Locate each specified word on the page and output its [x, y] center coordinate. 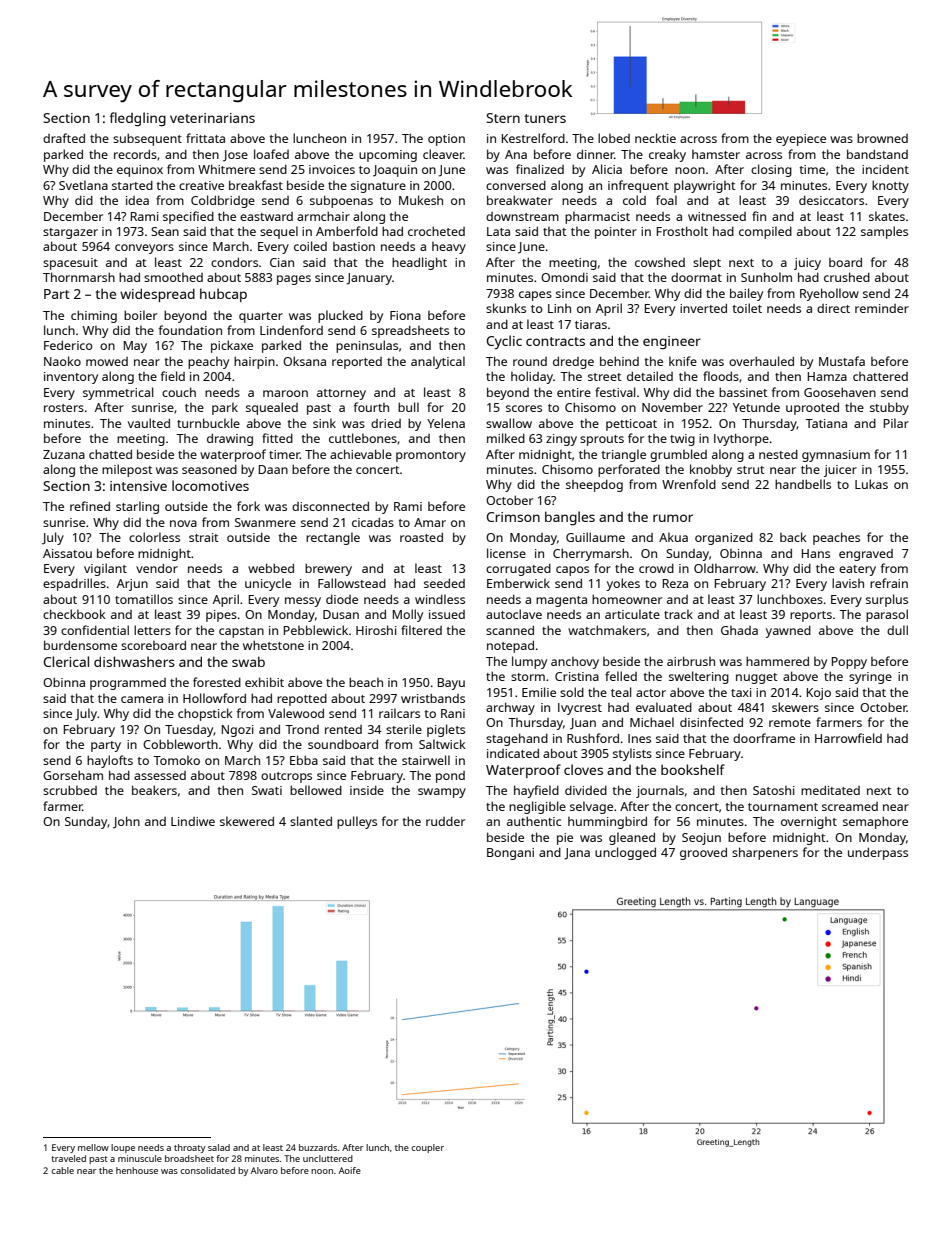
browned [882, 138]
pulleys [357, 822]
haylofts [110, 761]
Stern [503, 118]
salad [219, 1147]
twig [682, 440]
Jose [235, 156]
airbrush [691, 661]
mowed [107, 361]
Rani [453, 713]
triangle [624, 455]
